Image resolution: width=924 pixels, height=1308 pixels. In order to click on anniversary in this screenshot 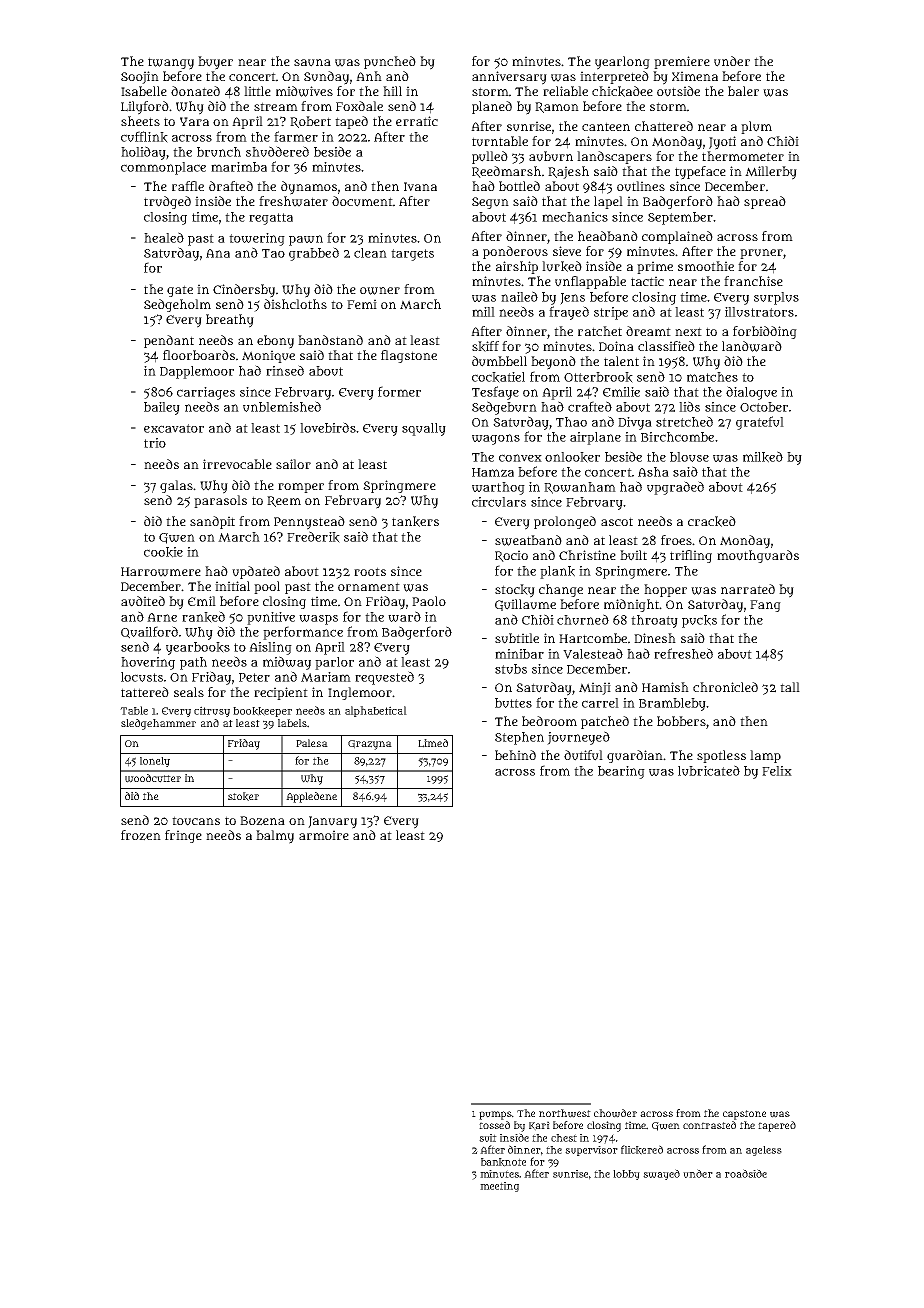, I will do `click(509, 78)`.
